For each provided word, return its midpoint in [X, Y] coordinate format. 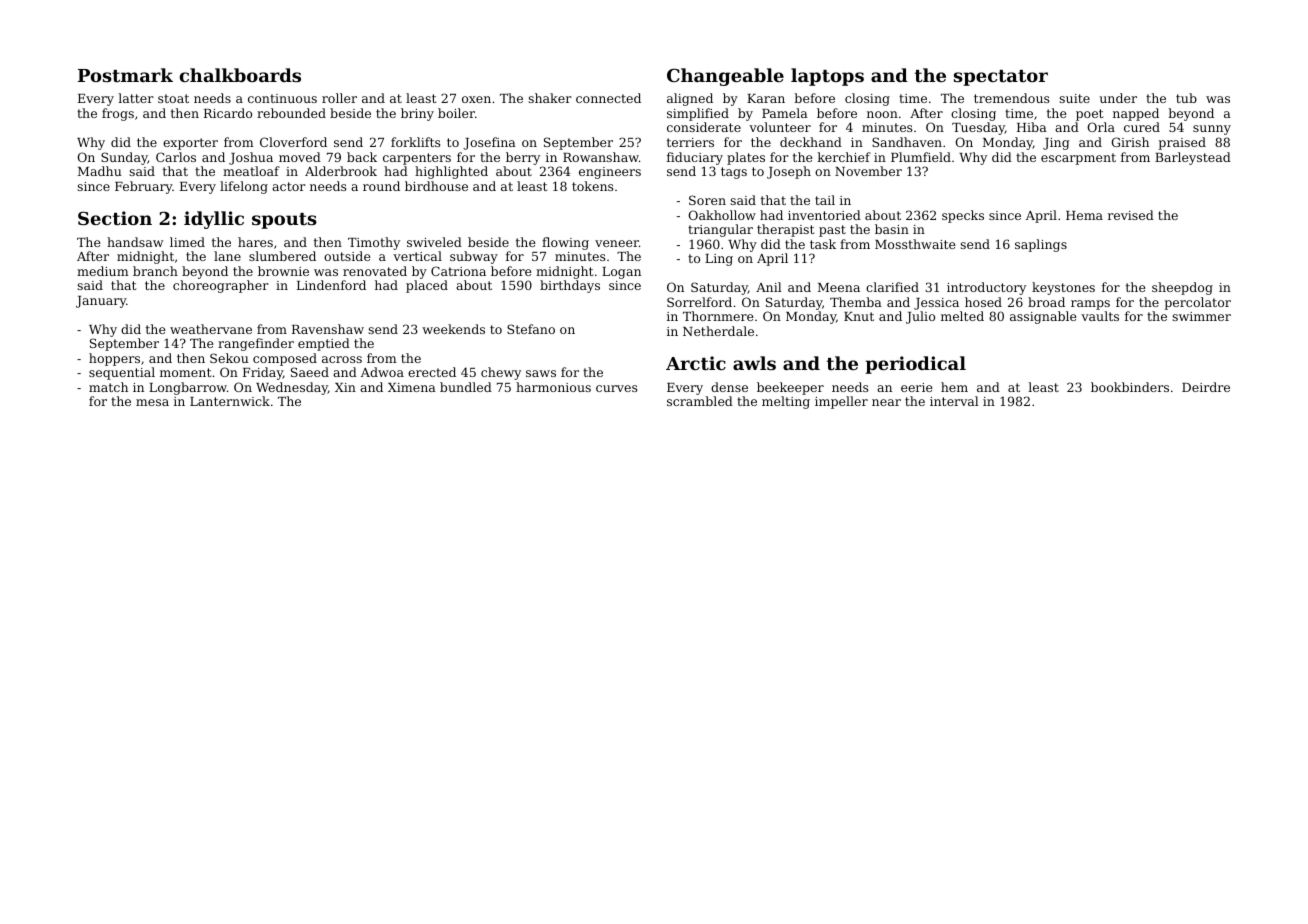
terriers [690, 142]
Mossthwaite [915, 244]
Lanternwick [230, 401]
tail [825, 200]
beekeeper [790, 388]
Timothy [374, 243]
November [868, 171]
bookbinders [1130, 387]
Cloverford [293, 142]
